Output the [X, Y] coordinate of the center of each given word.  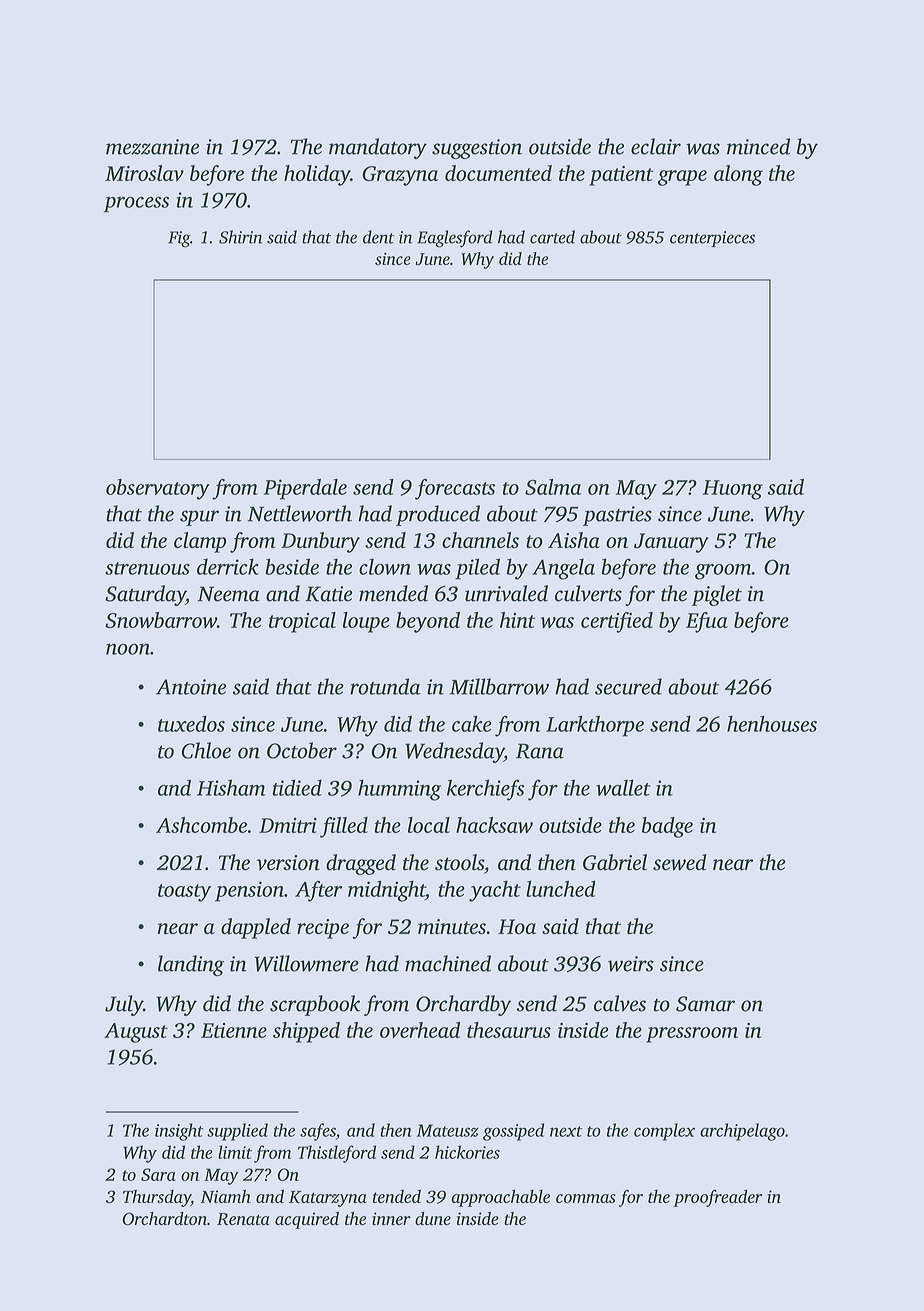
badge [667, 827]
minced [758, 146]
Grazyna [400, 176]
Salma [553, 487]
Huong [733, 490]
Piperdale [305, 489]
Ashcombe [201, 825]
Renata [243, 1219]
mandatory [378, 148]
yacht [495, 891]
